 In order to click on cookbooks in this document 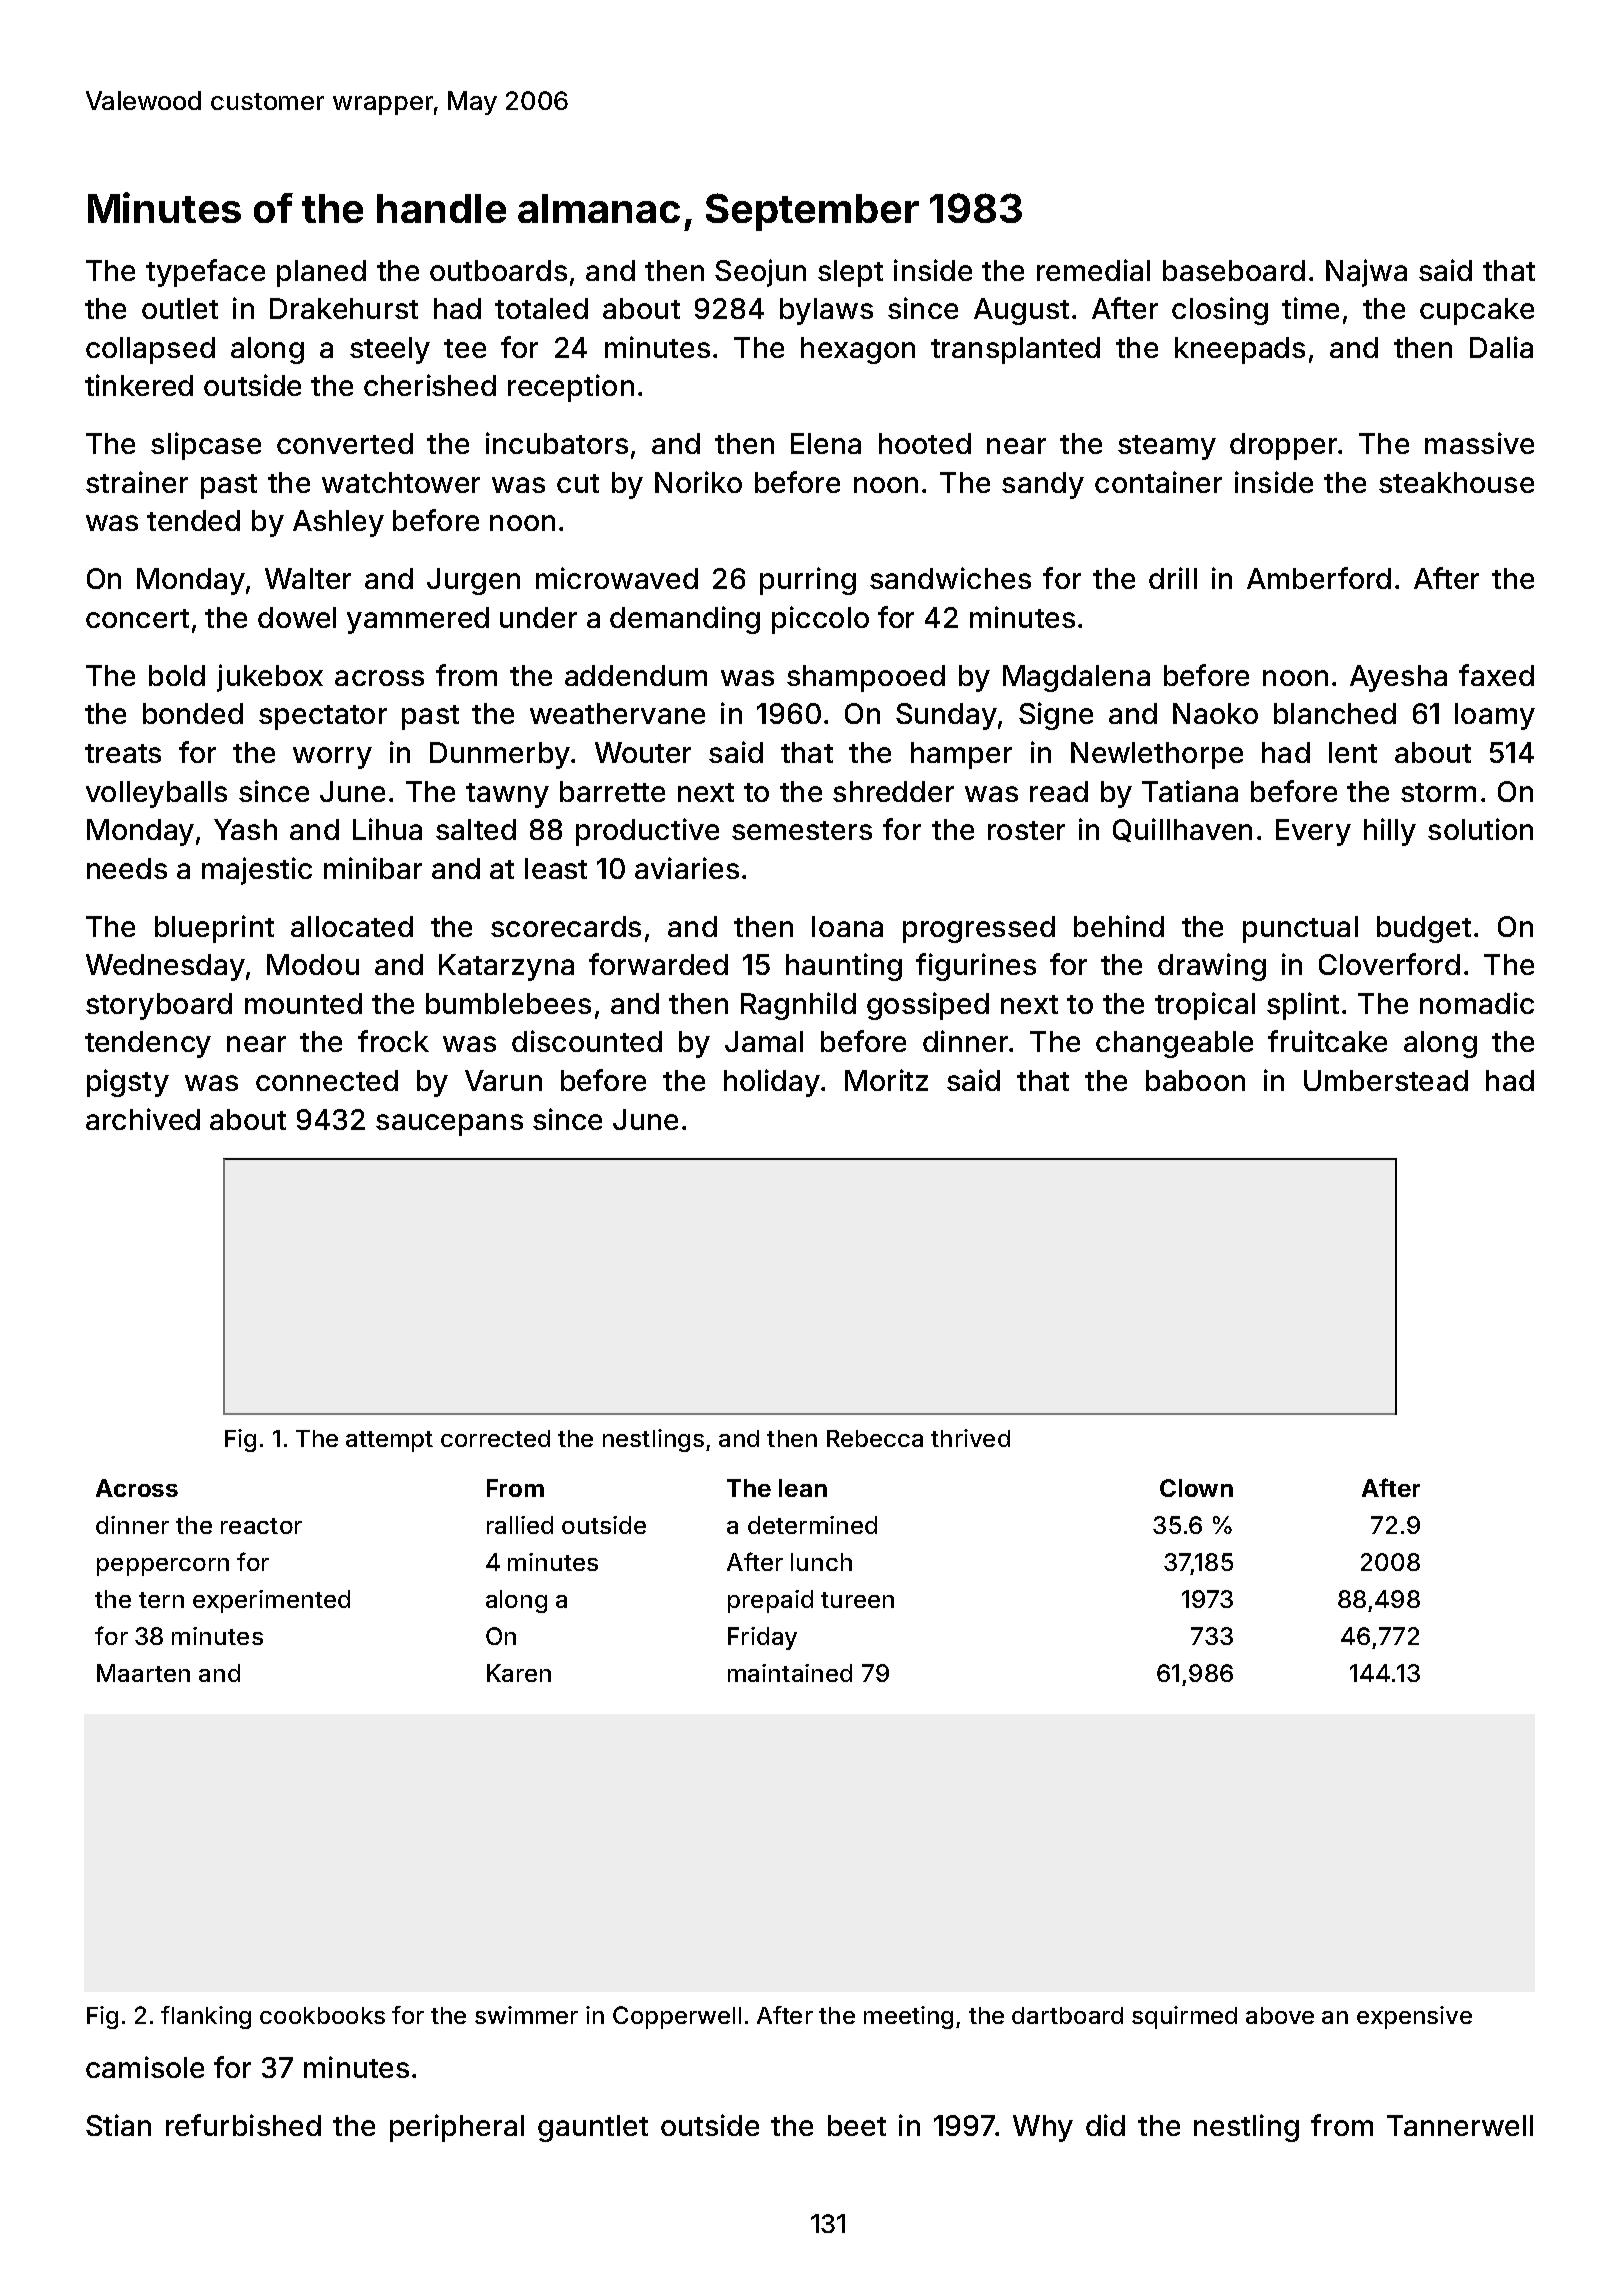, I will do `click(322, 2015)`.
